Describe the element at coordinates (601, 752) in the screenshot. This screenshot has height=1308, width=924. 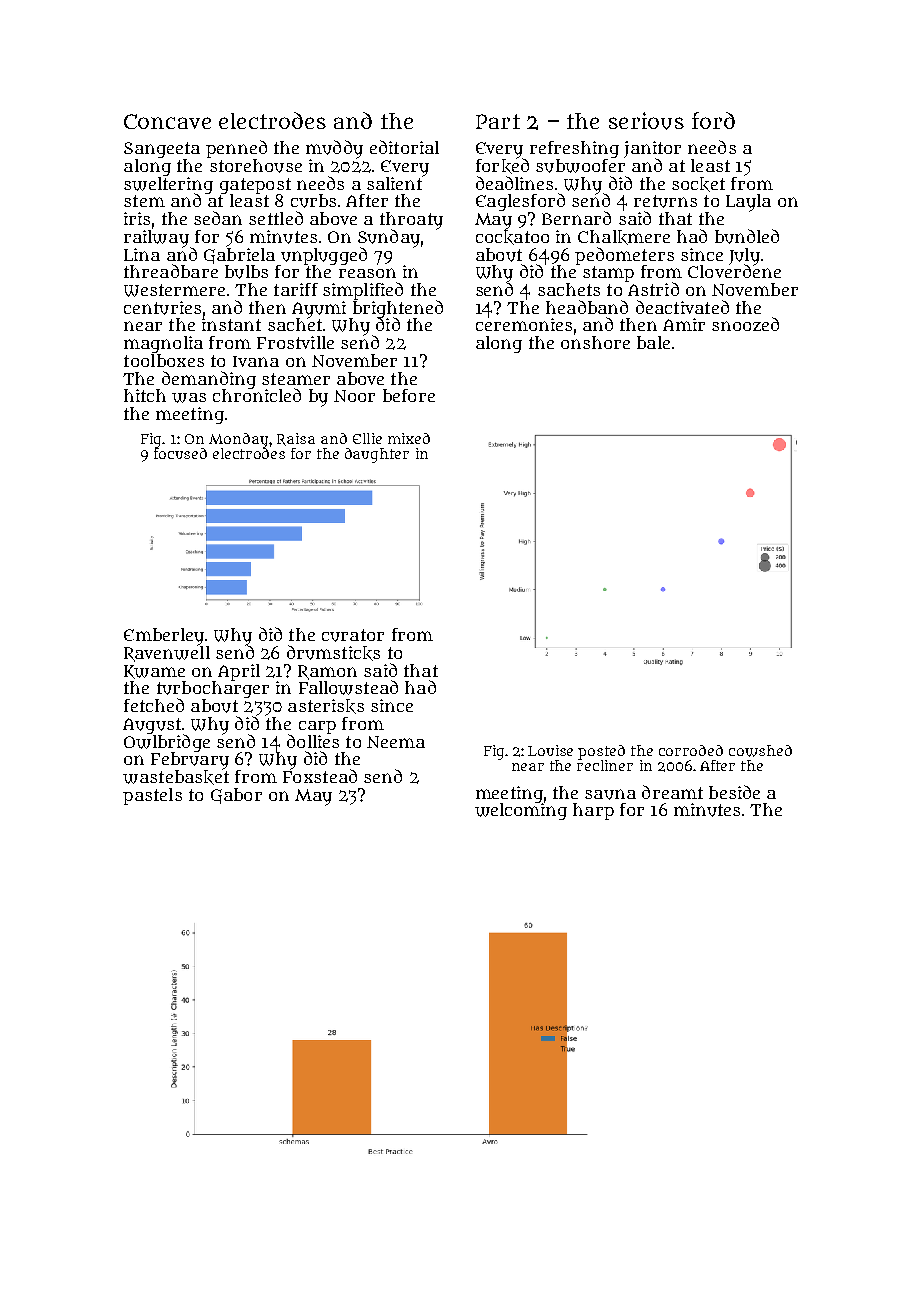
I see `posted` at that location.
